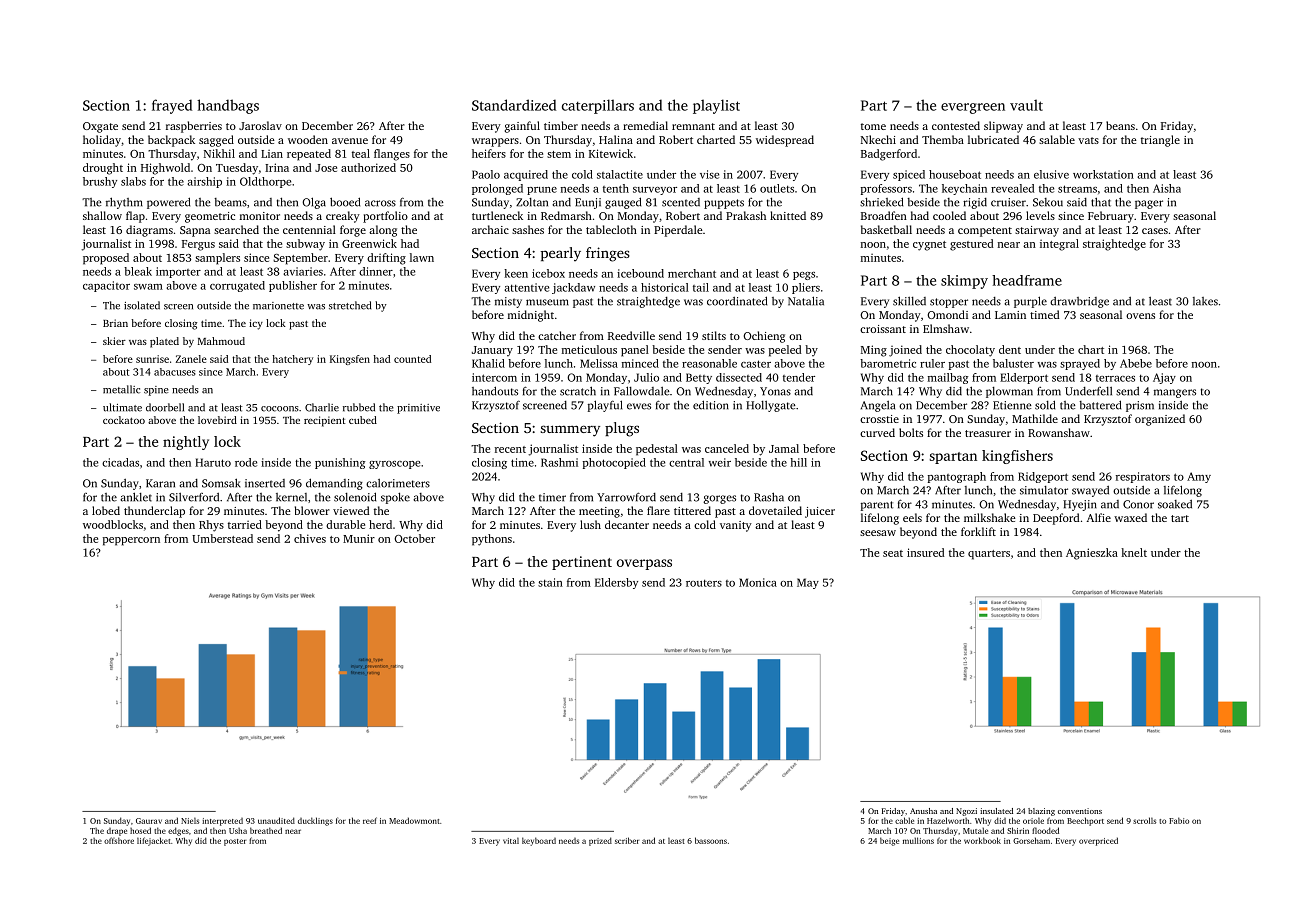 The image size is (1308, 924). Describe the element at coordinates (955, 174) in the screenshot. I see `houseboat` at that location.
